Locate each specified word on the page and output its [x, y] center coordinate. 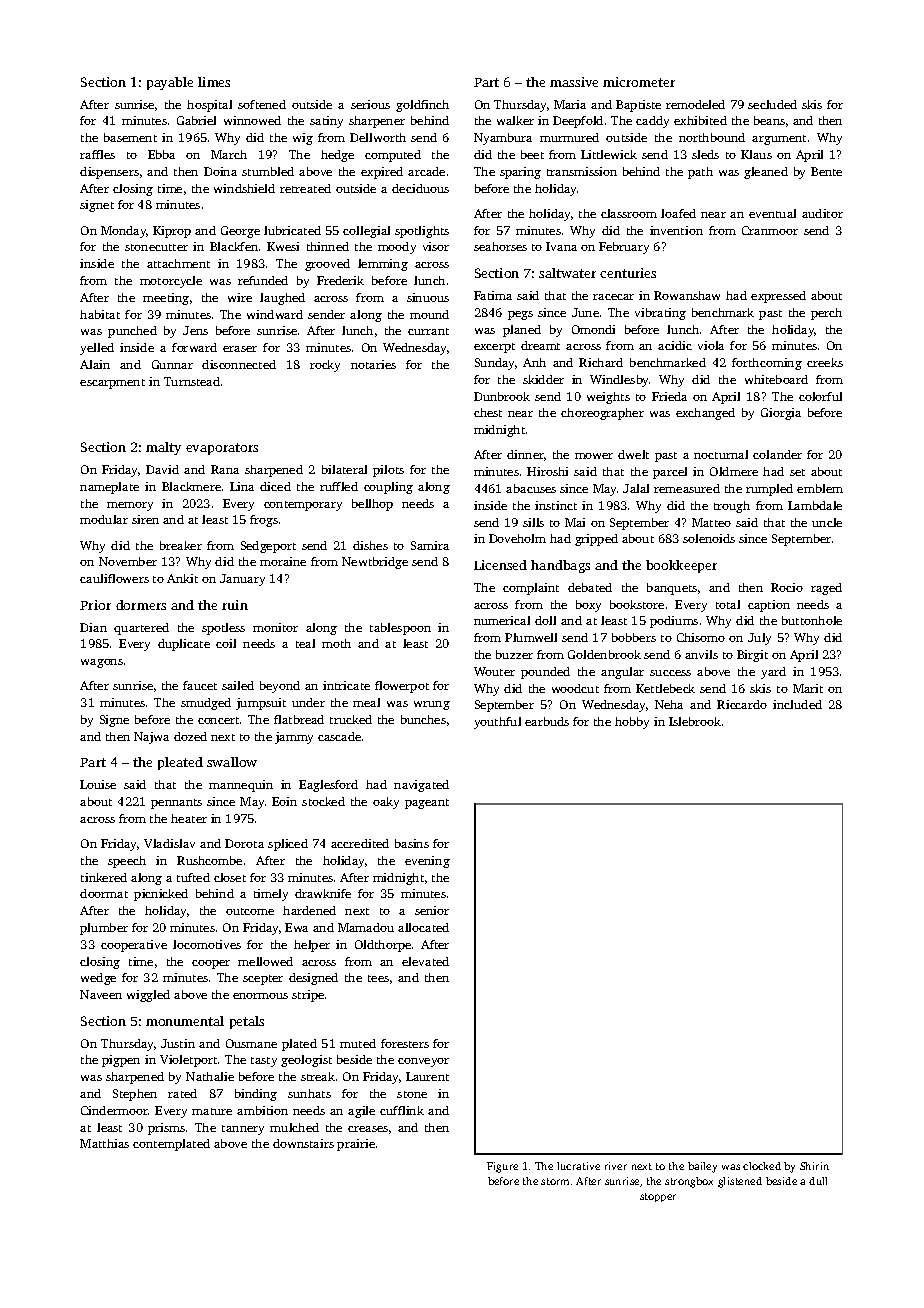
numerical [502, 620]
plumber [104, 929]
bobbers [634, 637]
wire [240, 297]
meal [366, 702]
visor [436, 246]
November [128, 561]
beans [769, 120]
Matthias [104, 1143]
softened [262, 104]
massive [574, 82]
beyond [280, 687]
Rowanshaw [687, 295]
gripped [596, 540]
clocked [762, 1166]
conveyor [423, 1062]
